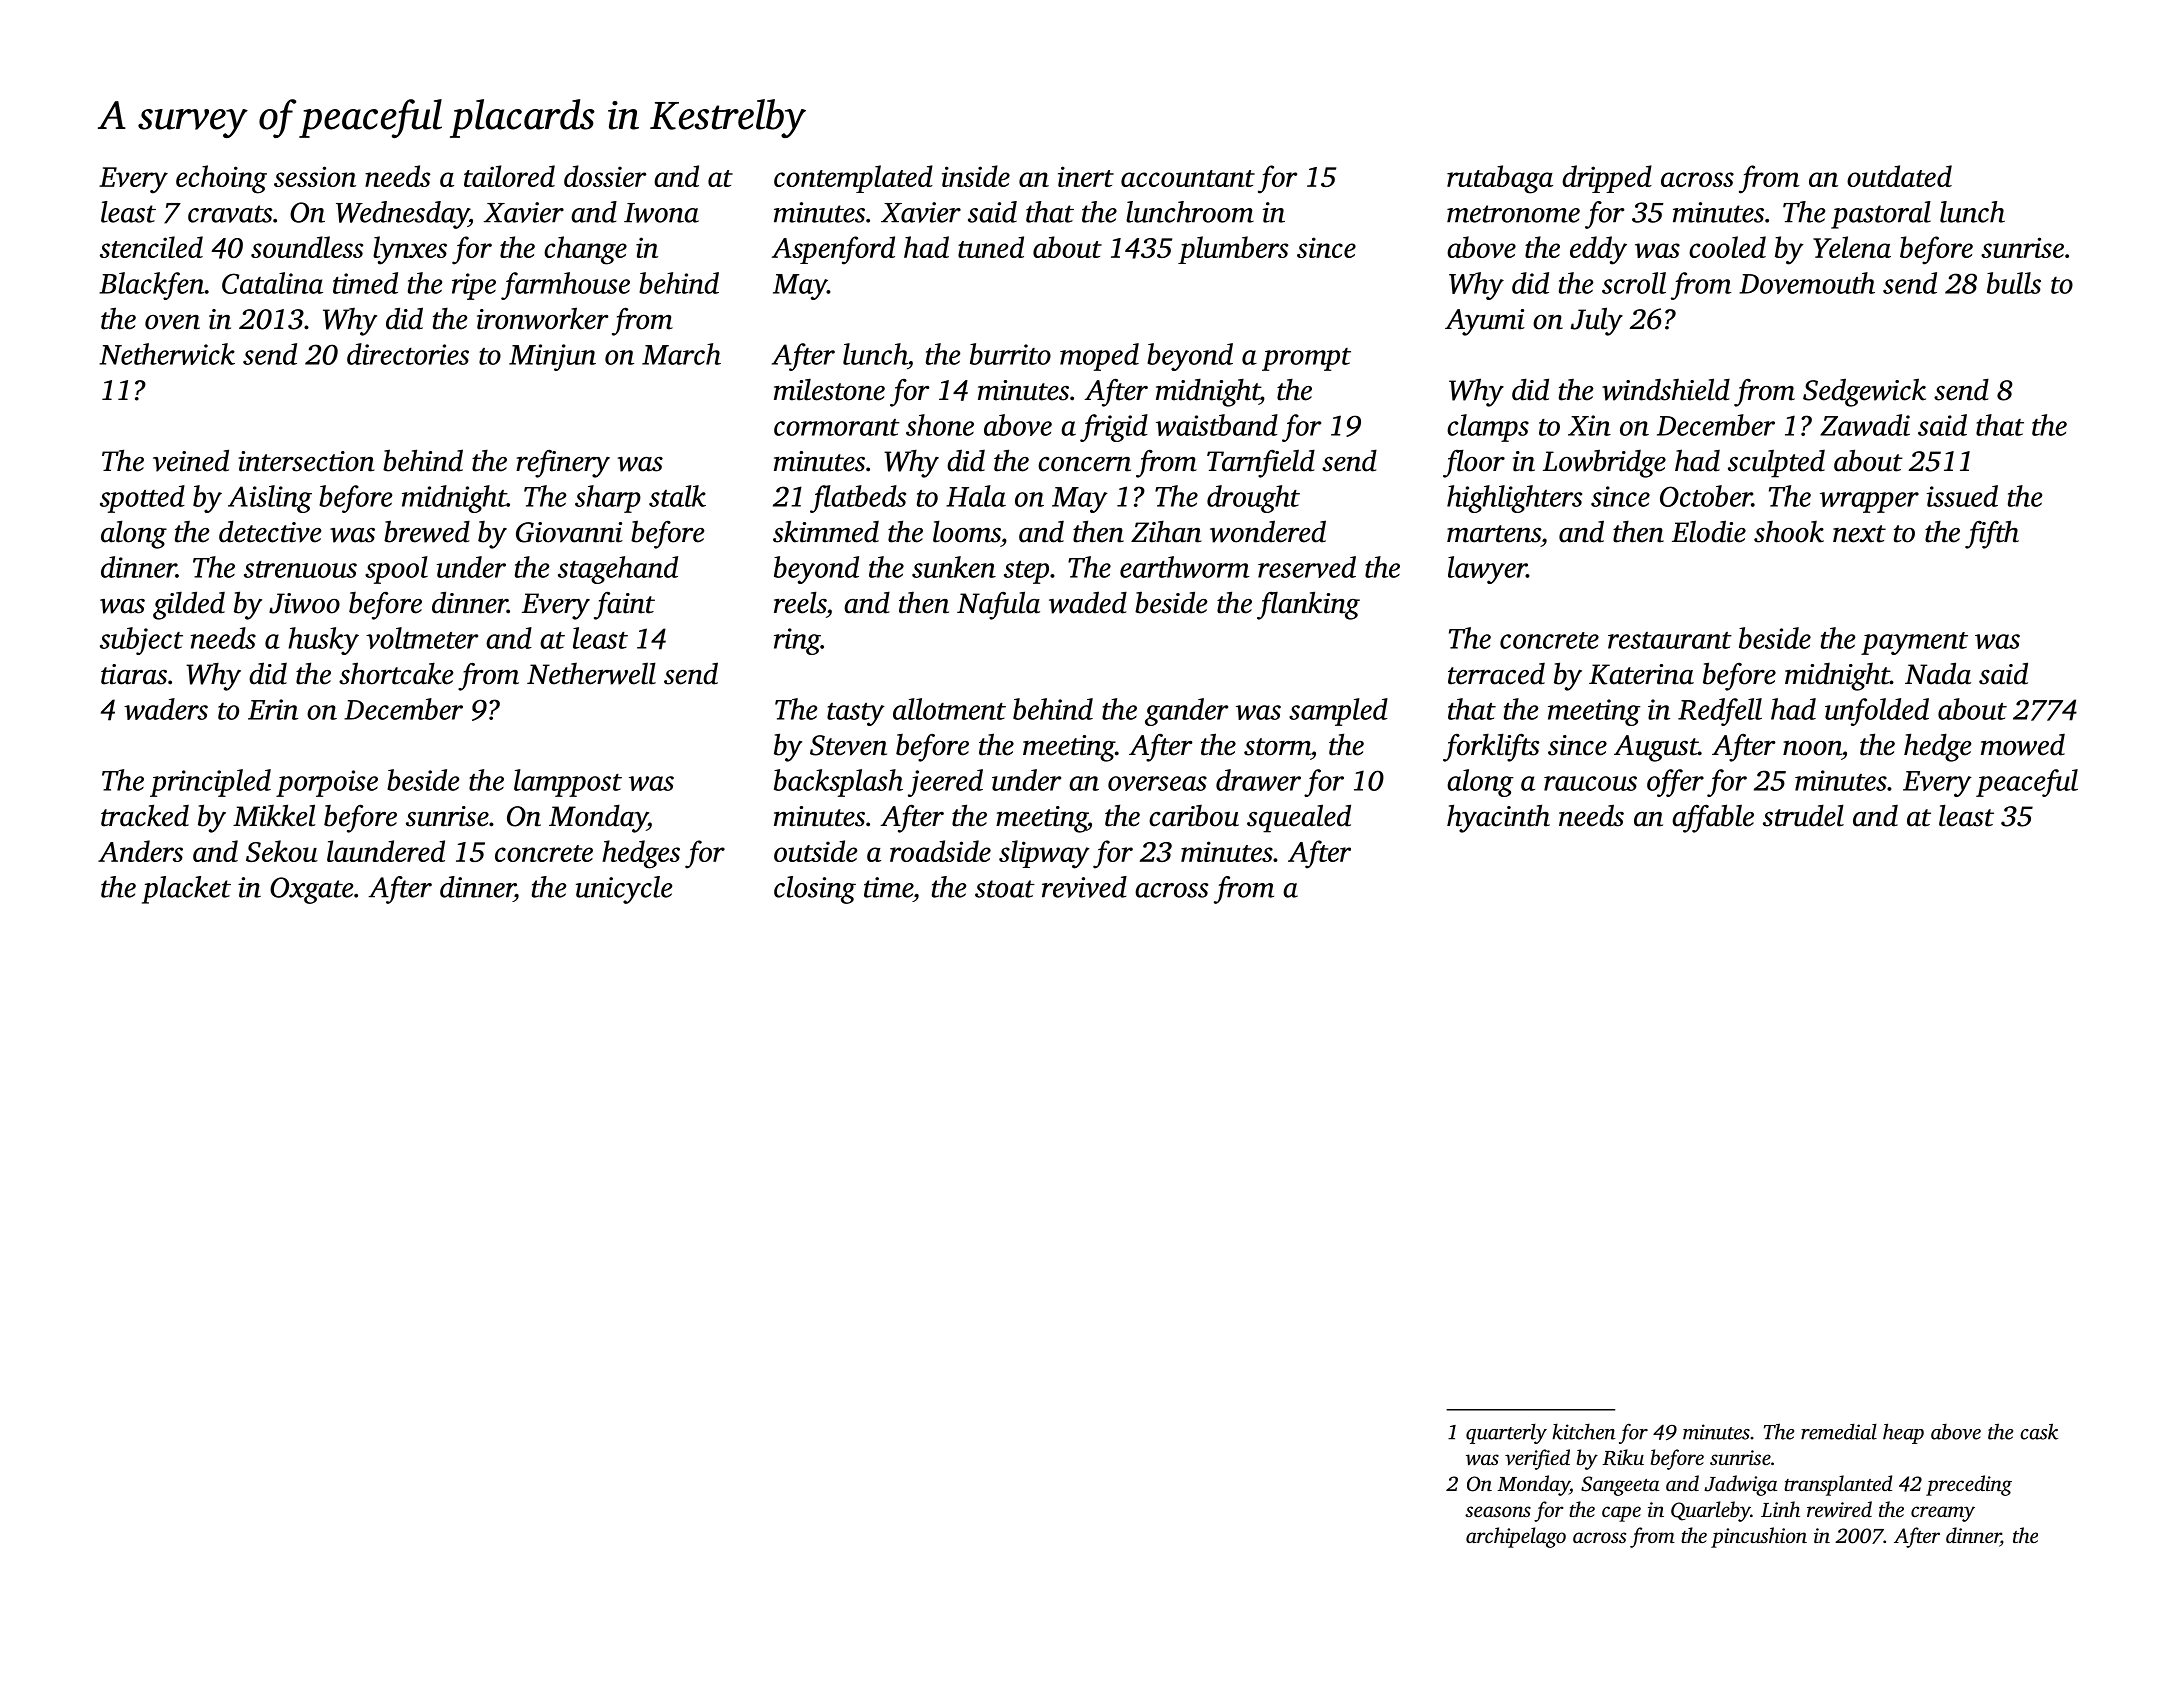  Describe the element at coordinates (1803, 815) in the document. I see `strudel` at that location.
